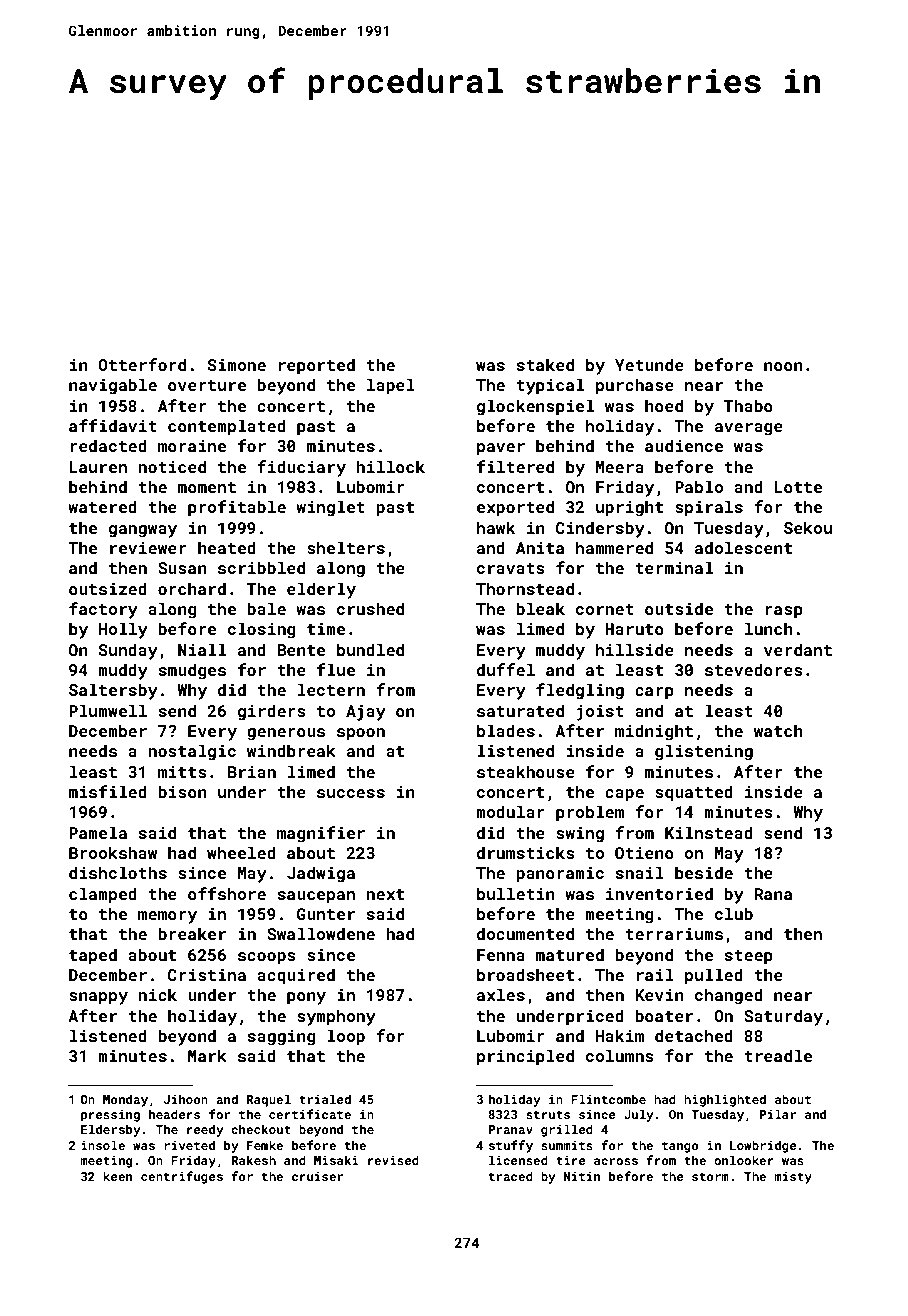 The height and width of the page is (1316, 908). Describe the element at coordinates (783, 366) in the page. I see `noon` at that location.
